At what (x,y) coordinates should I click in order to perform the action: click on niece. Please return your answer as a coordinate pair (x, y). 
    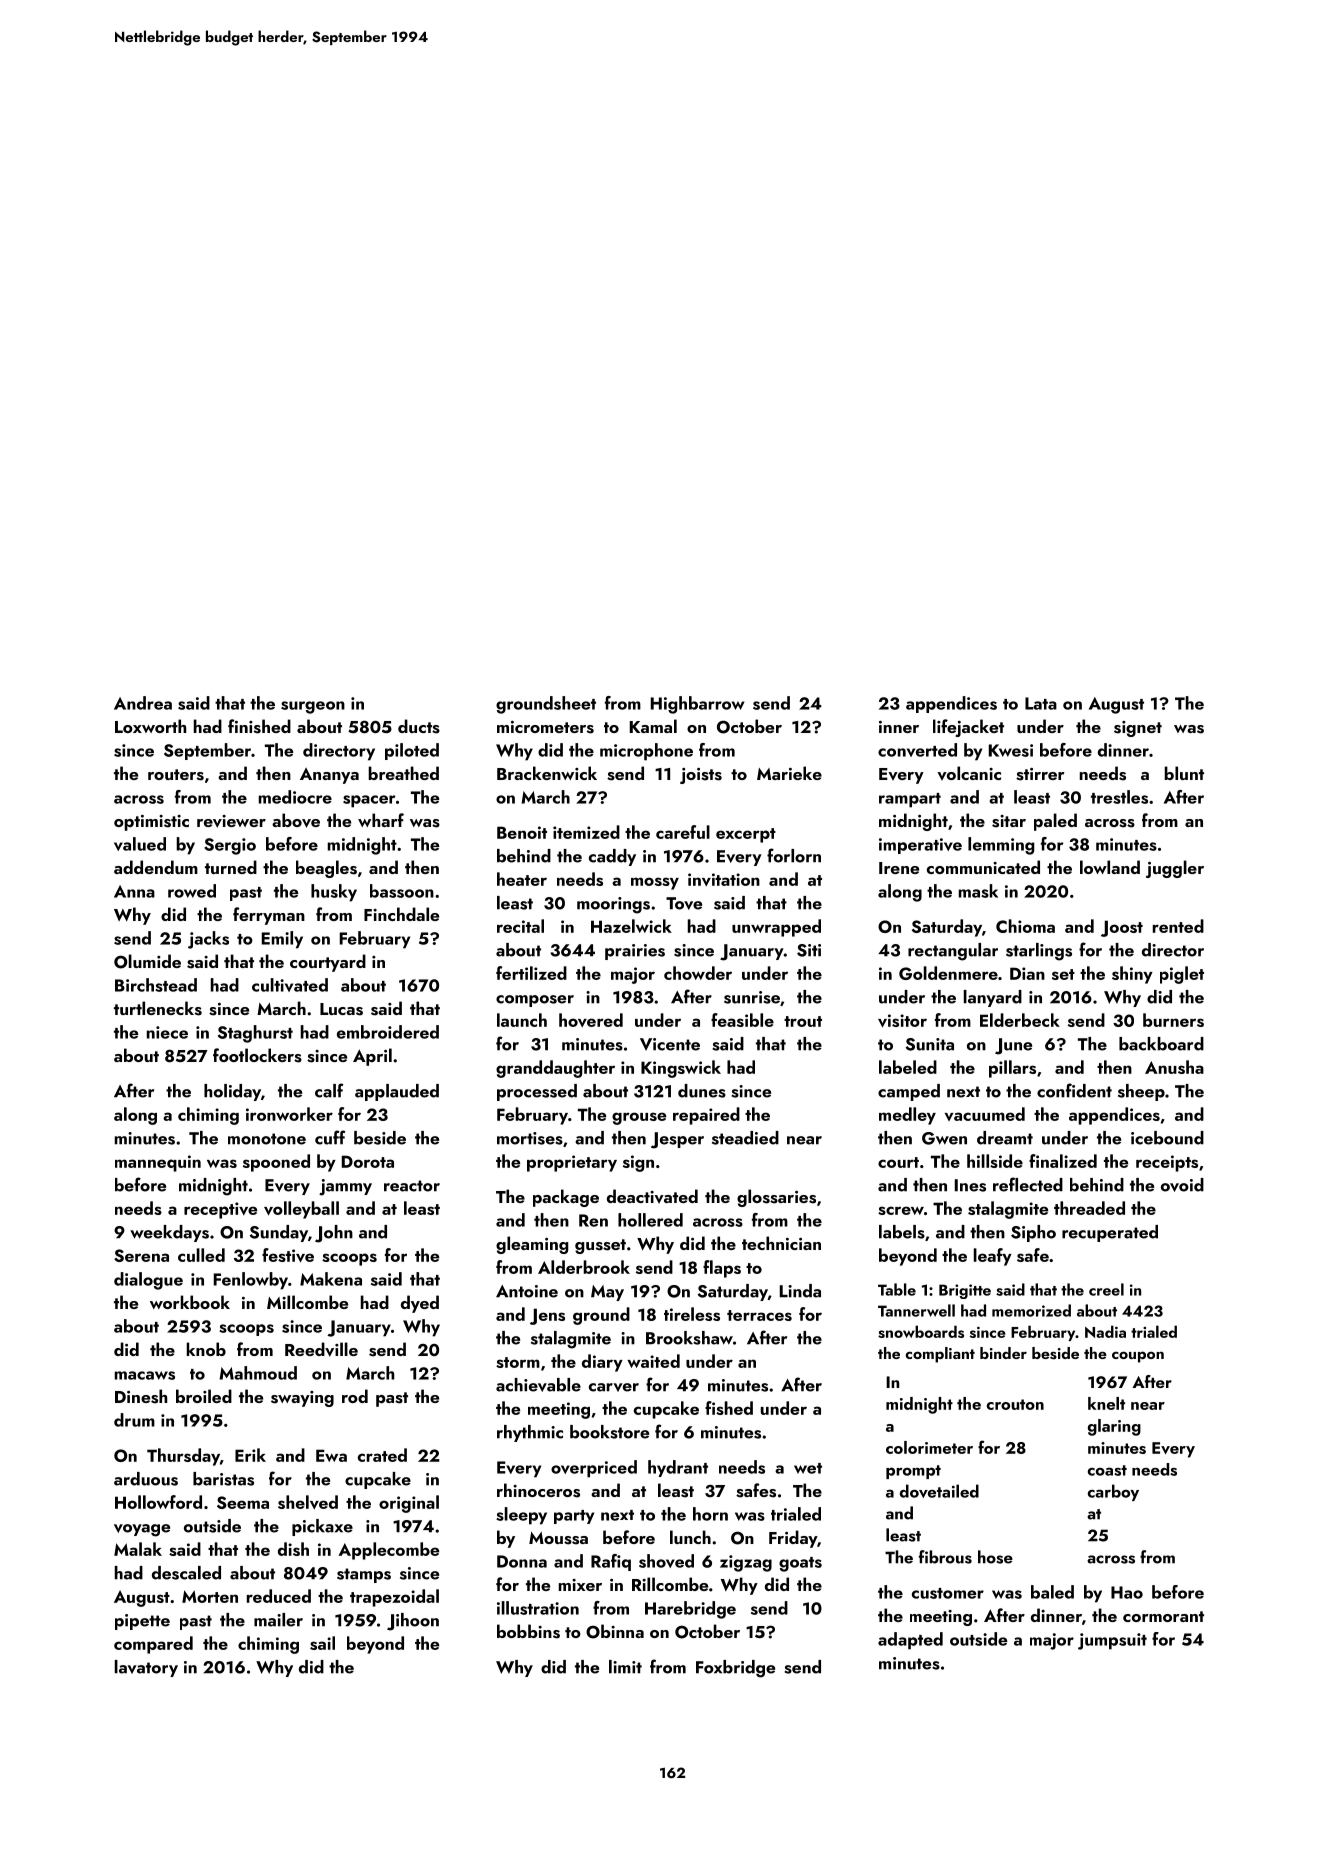
    Looking at the image, I should click on (167, 1032).
